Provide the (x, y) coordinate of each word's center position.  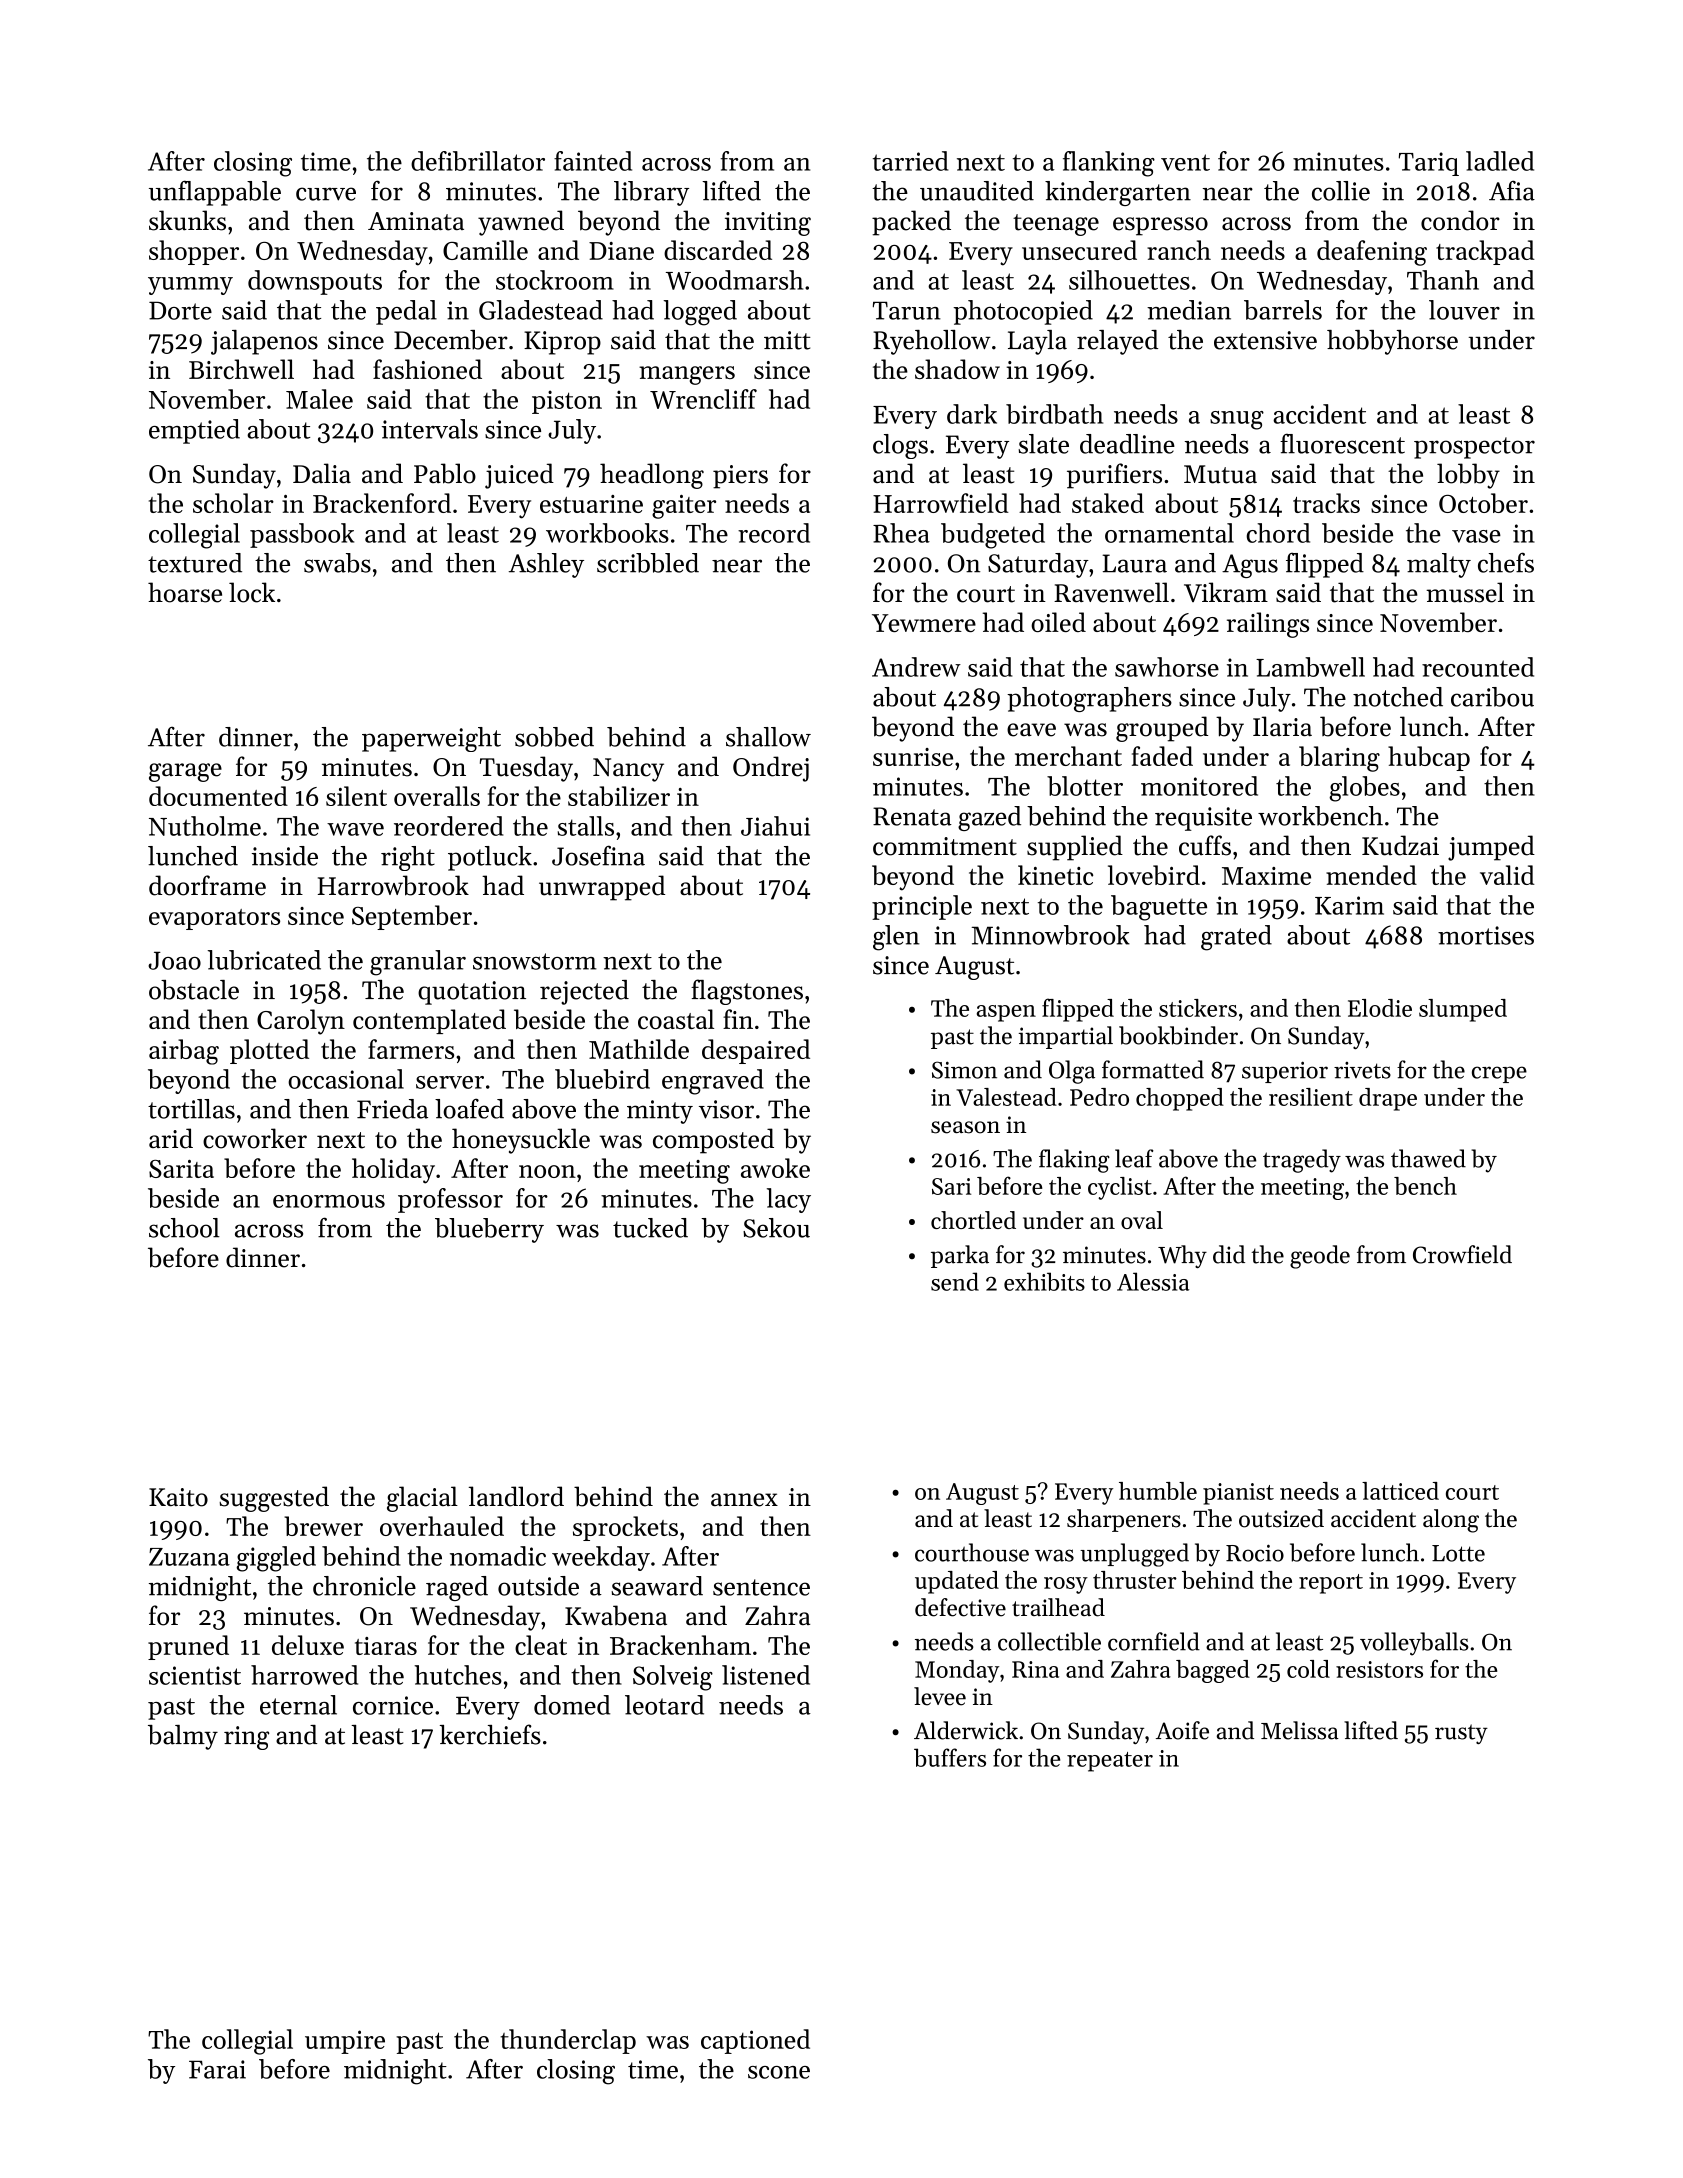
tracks (1326, 503)
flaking (1074, 1161)
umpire (345, 2042)
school (184, 1228)
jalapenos (264, 342)
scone (779, 2072)
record (774, 533)
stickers (1198, 1008)
